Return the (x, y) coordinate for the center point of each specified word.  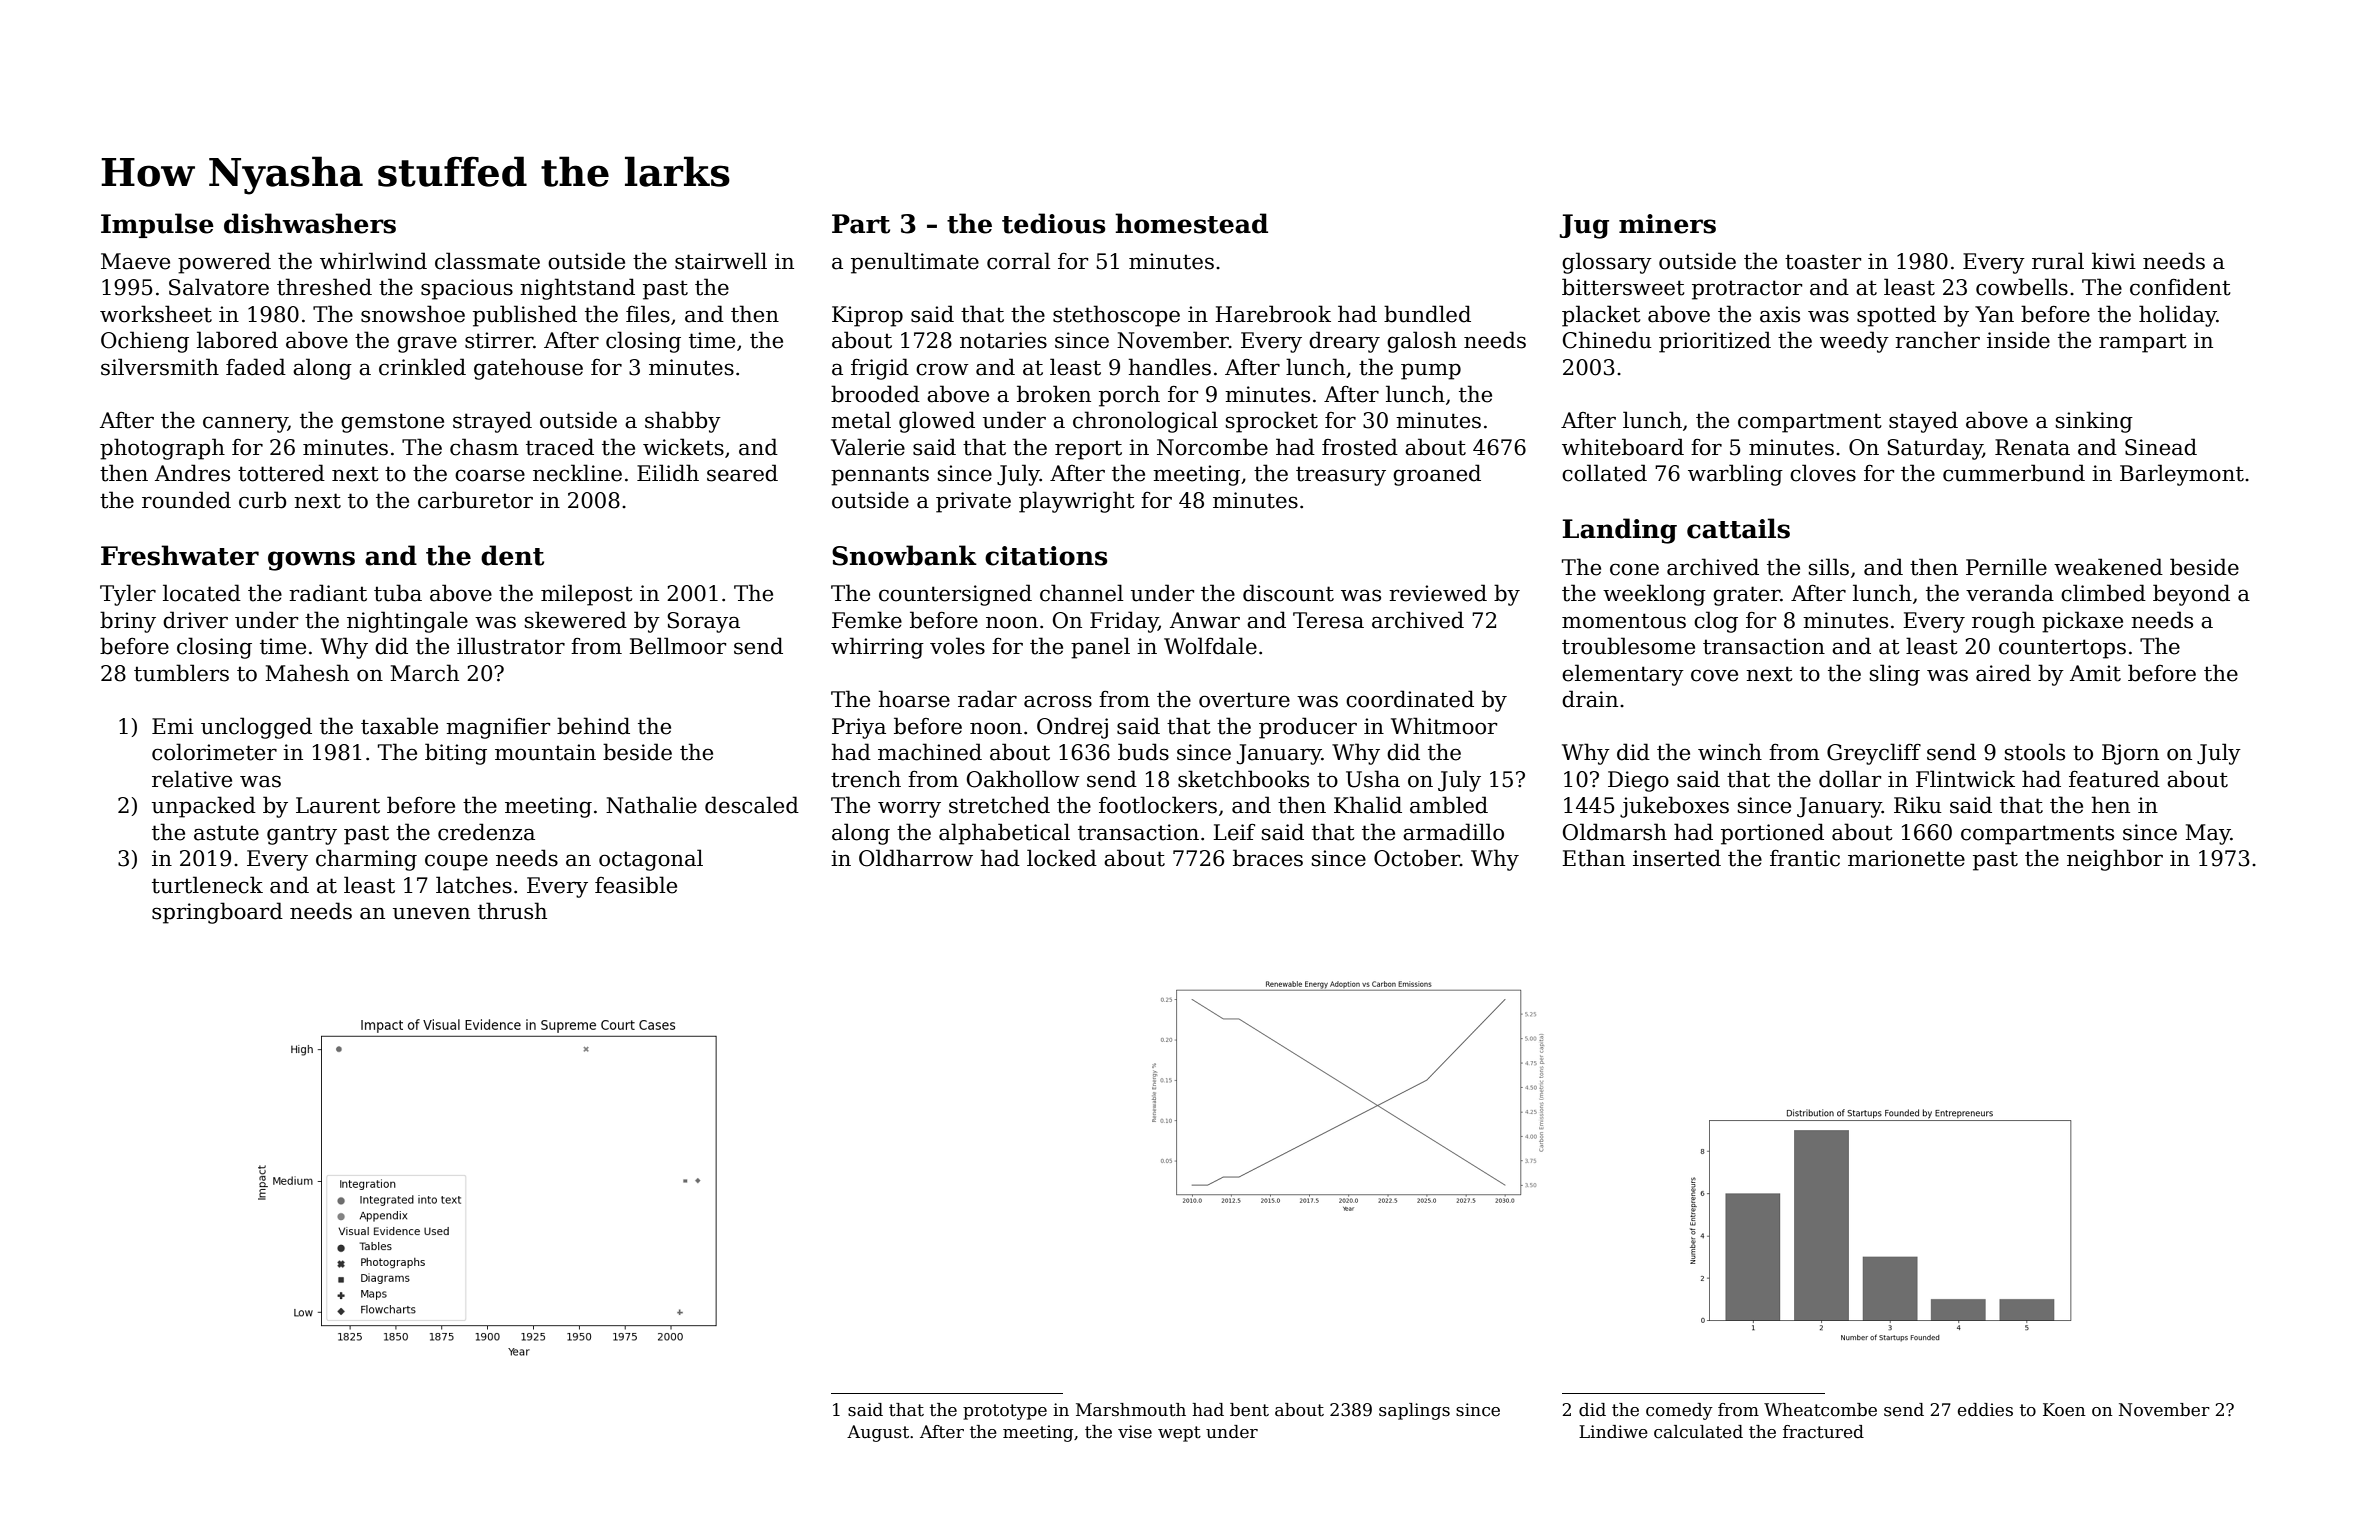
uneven (431, 913)
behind (593, 726)
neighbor (2115, 860)
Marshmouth (1131, 1410)
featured (2114, 779)
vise (1135, 1432)
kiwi (2114, 260)
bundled (1427, 314)
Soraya (703, 622)
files (648, 314)
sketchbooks (1243, 779)
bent (1249, 1410)
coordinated (1410, 699)
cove (1714, 675)
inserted (1677, 858)
